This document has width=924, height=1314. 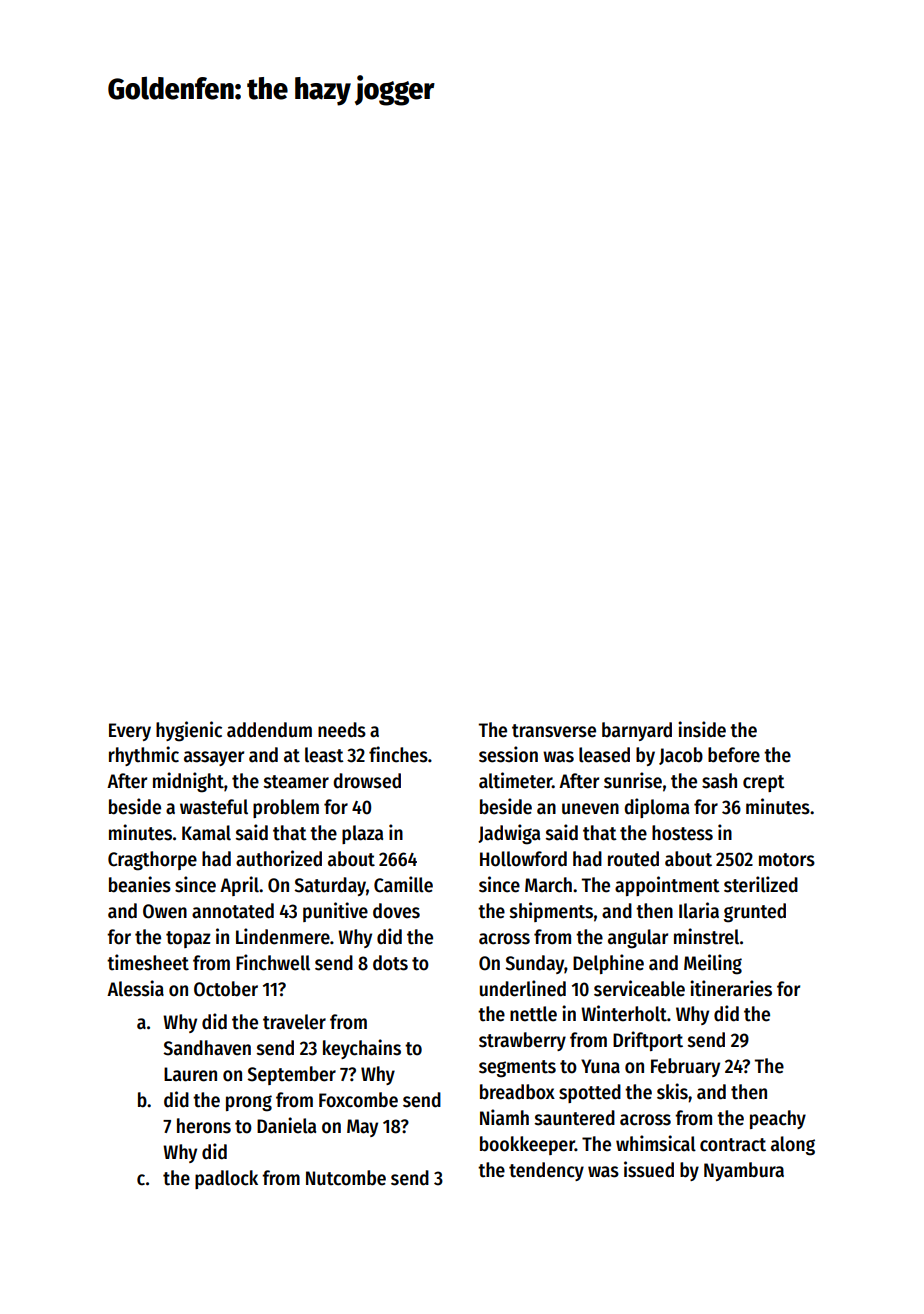 What do you see at coordinates (590, 1093) in the document?
I see `spotted` at bounding box center [590, 1093].
